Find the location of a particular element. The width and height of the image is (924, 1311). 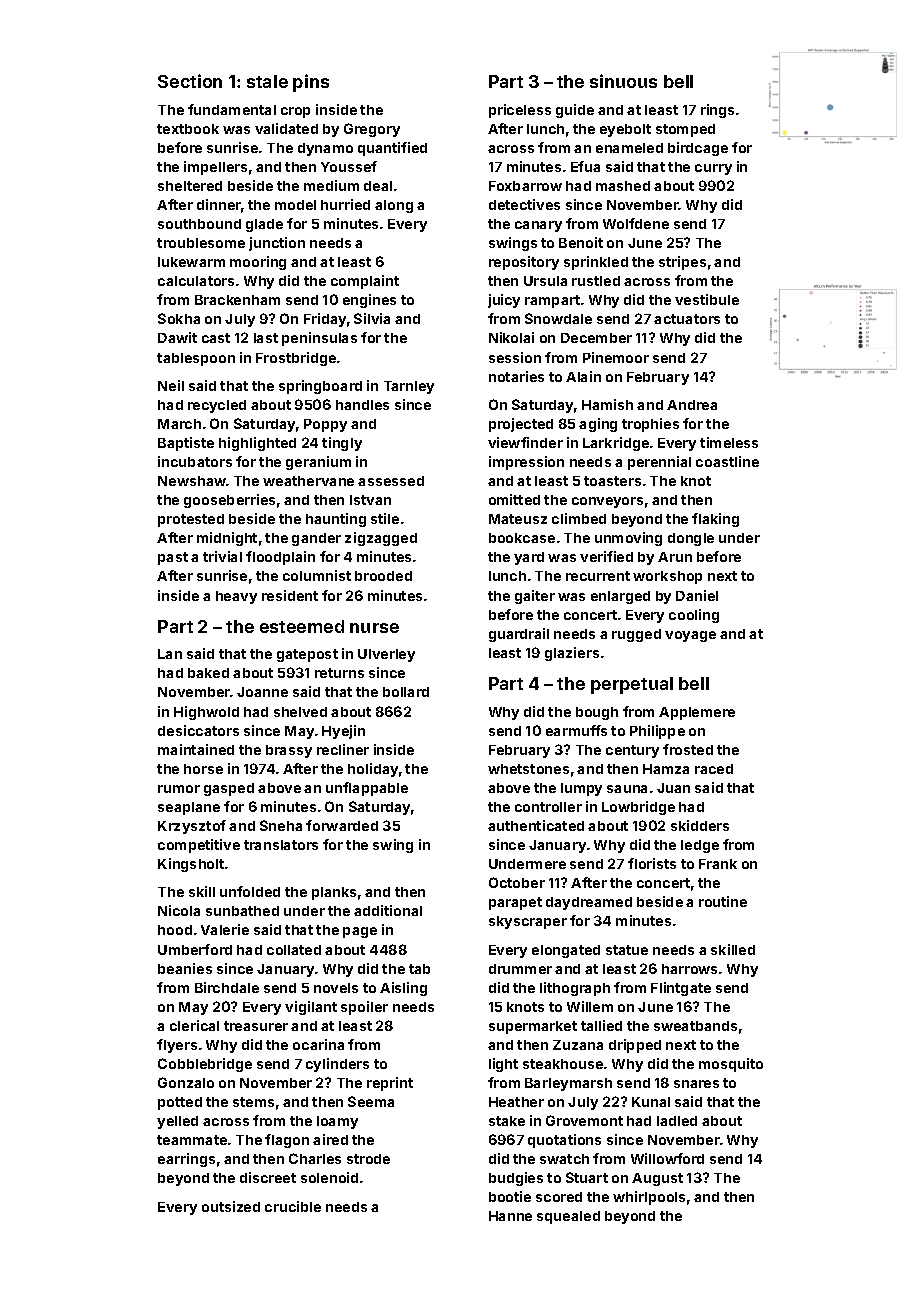

pins is located at coordinates (311, 83).
